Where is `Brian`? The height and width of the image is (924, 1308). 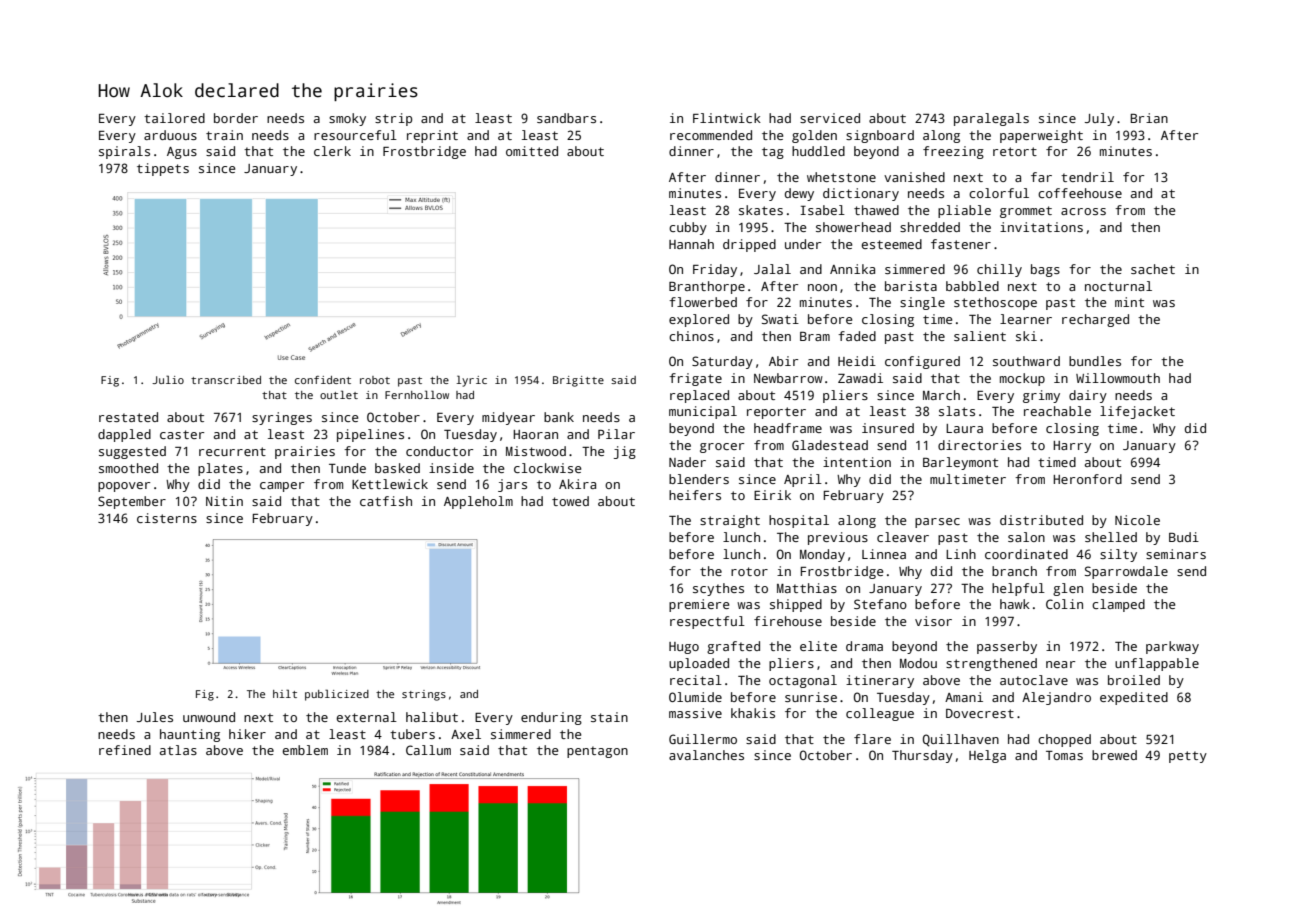 Brian is located at coordinates (1149, 118).
